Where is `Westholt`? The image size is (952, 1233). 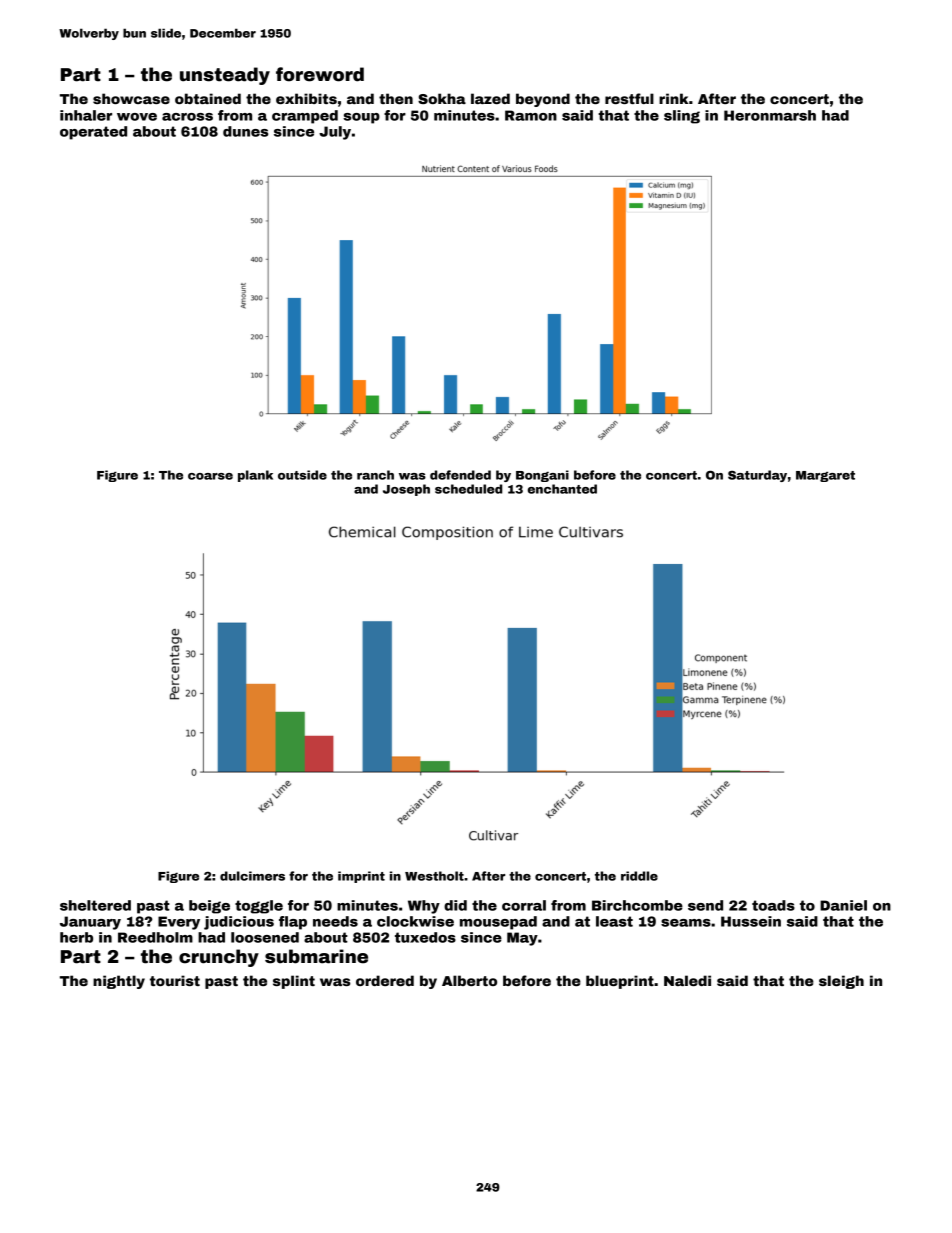 Westholt is located at coordinates (434, 876).
